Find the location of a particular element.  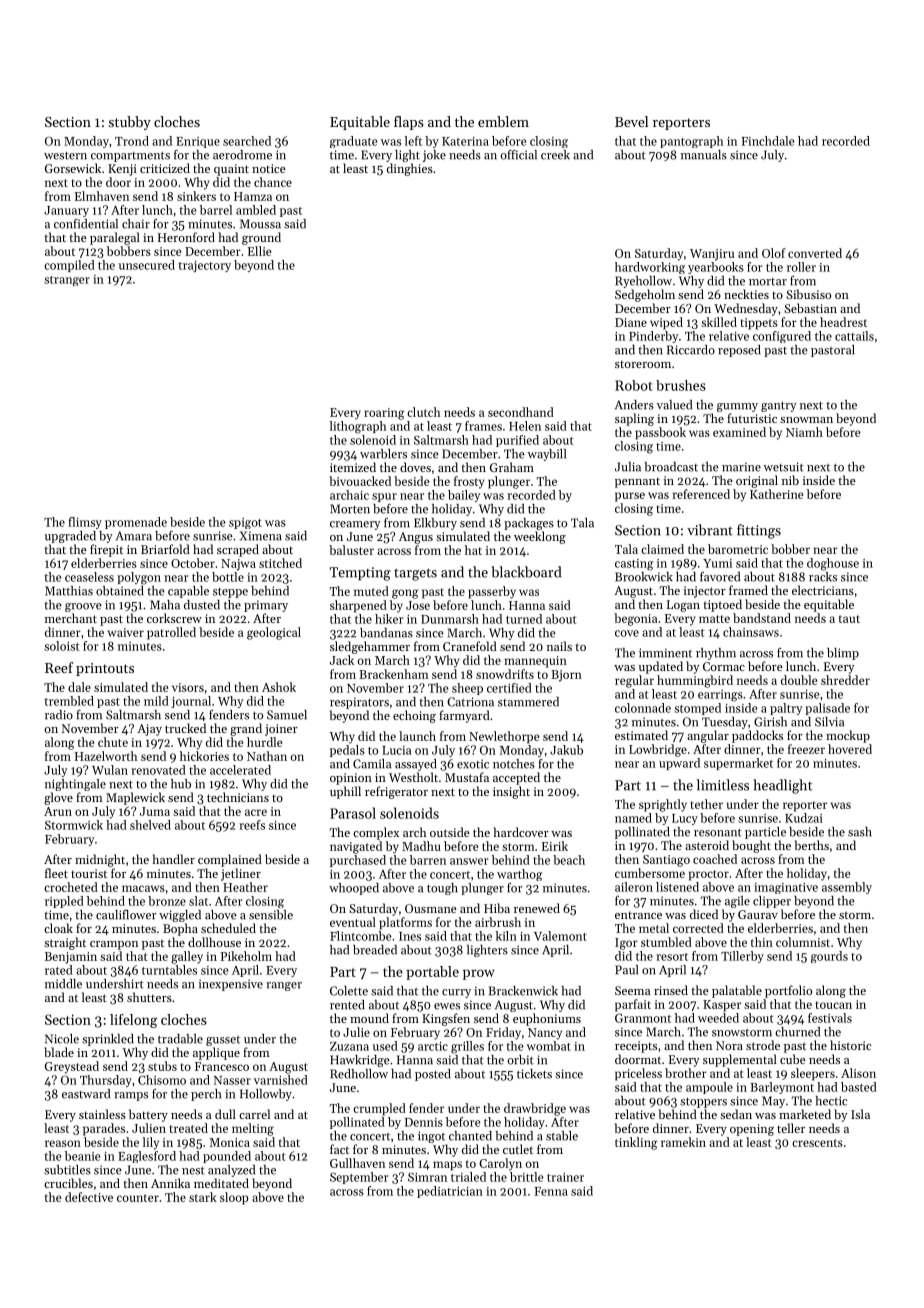

basted is located at coordinates (859, 1087).
